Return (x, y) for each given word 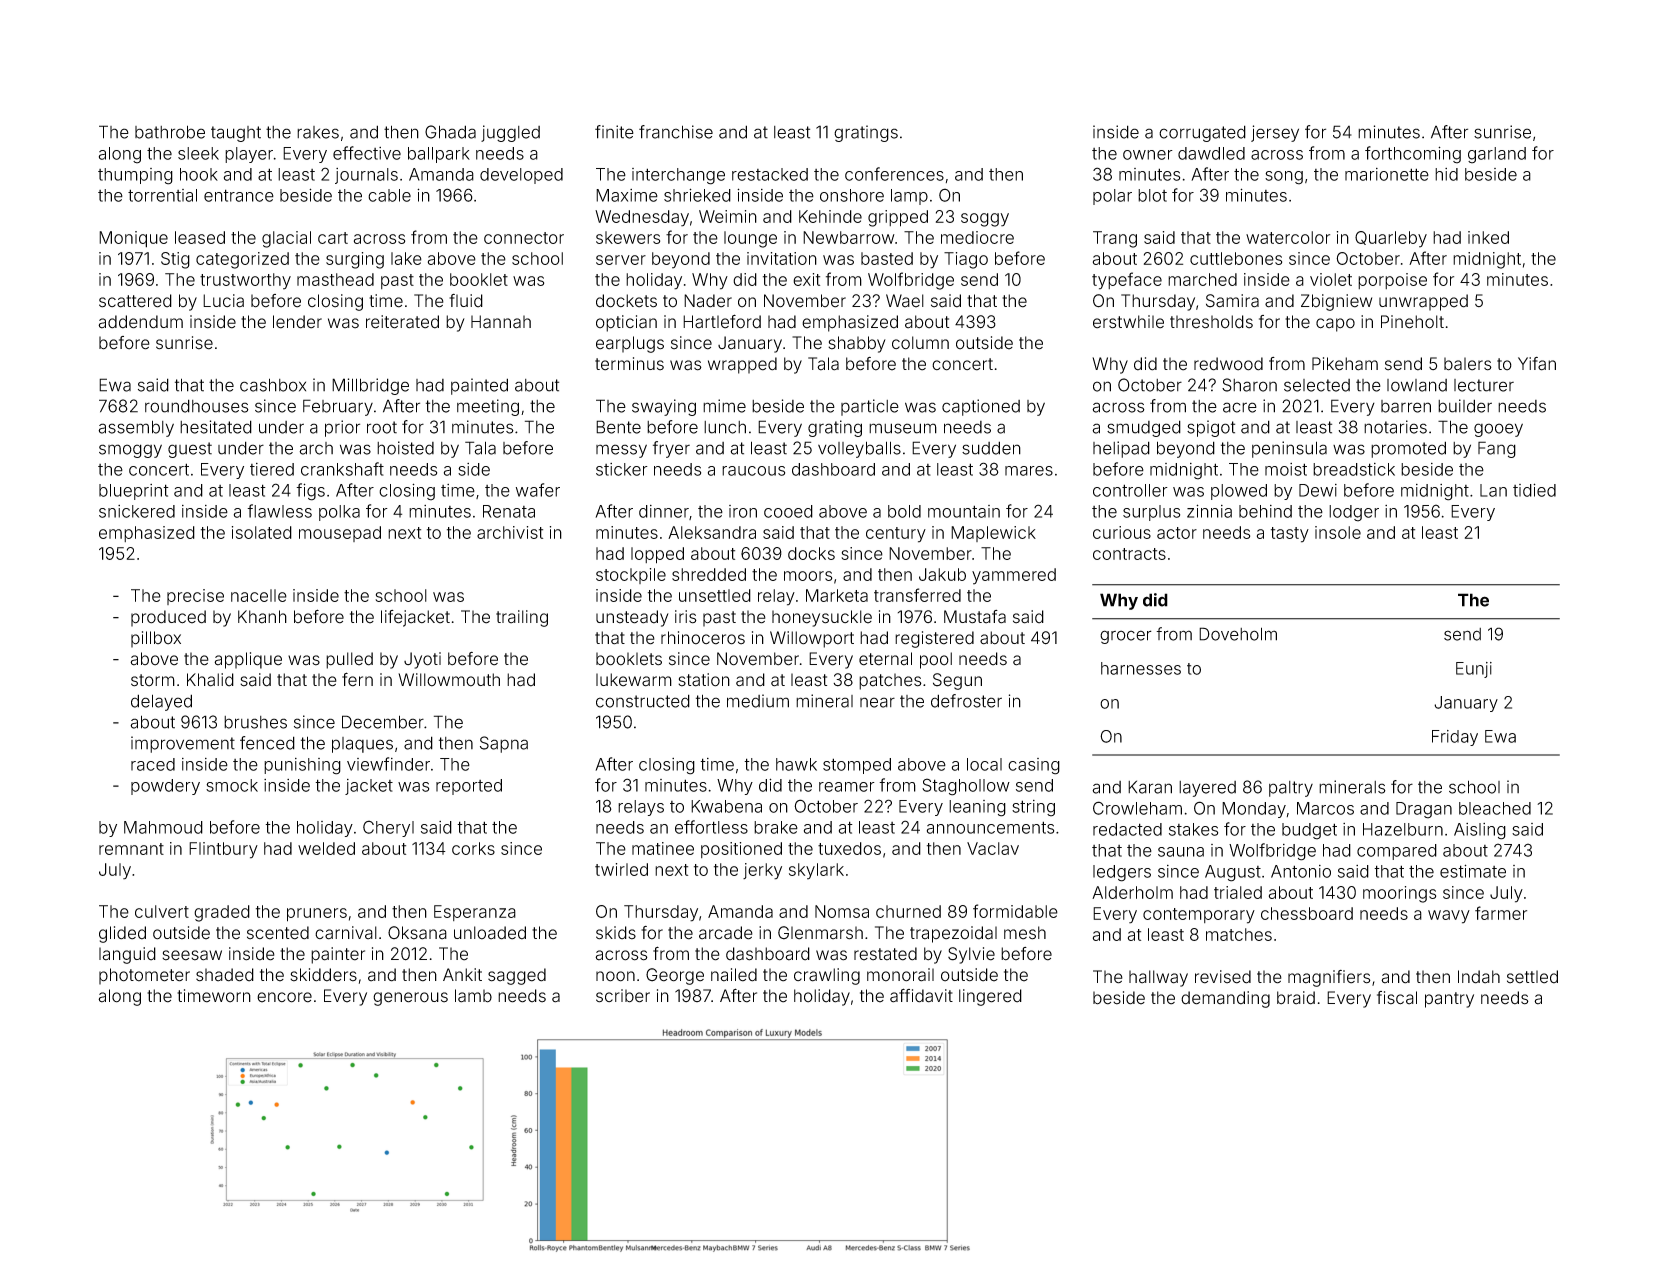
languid (127, 955)
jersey (1275, 133)
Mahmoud (163, 827)
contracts (1129, 554)
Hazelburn (1403, 829)
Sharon (1249, 385)
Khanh (262, 617)
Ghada (450, 132)
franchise (676, 132)
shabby (857, 344)
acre (1240, 407)
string (1033, 808)
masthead (335, 279)
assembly (136, 428)
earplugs (630, 344)
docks (811, 553)
